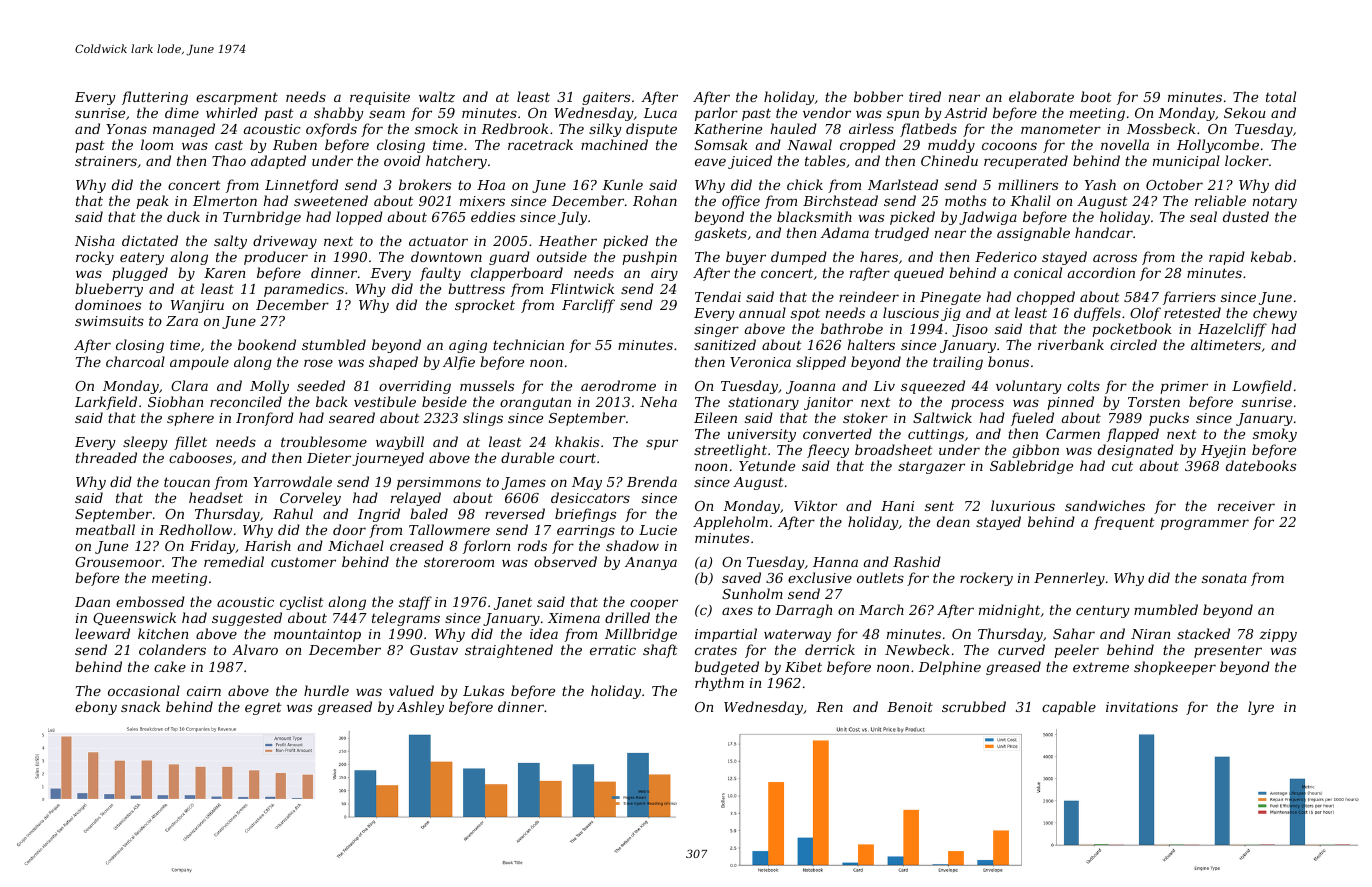 This document has height=887, width=1372. Describe the element at coordinates (255, 649) in the document. I see `Alvaro` at that location.
